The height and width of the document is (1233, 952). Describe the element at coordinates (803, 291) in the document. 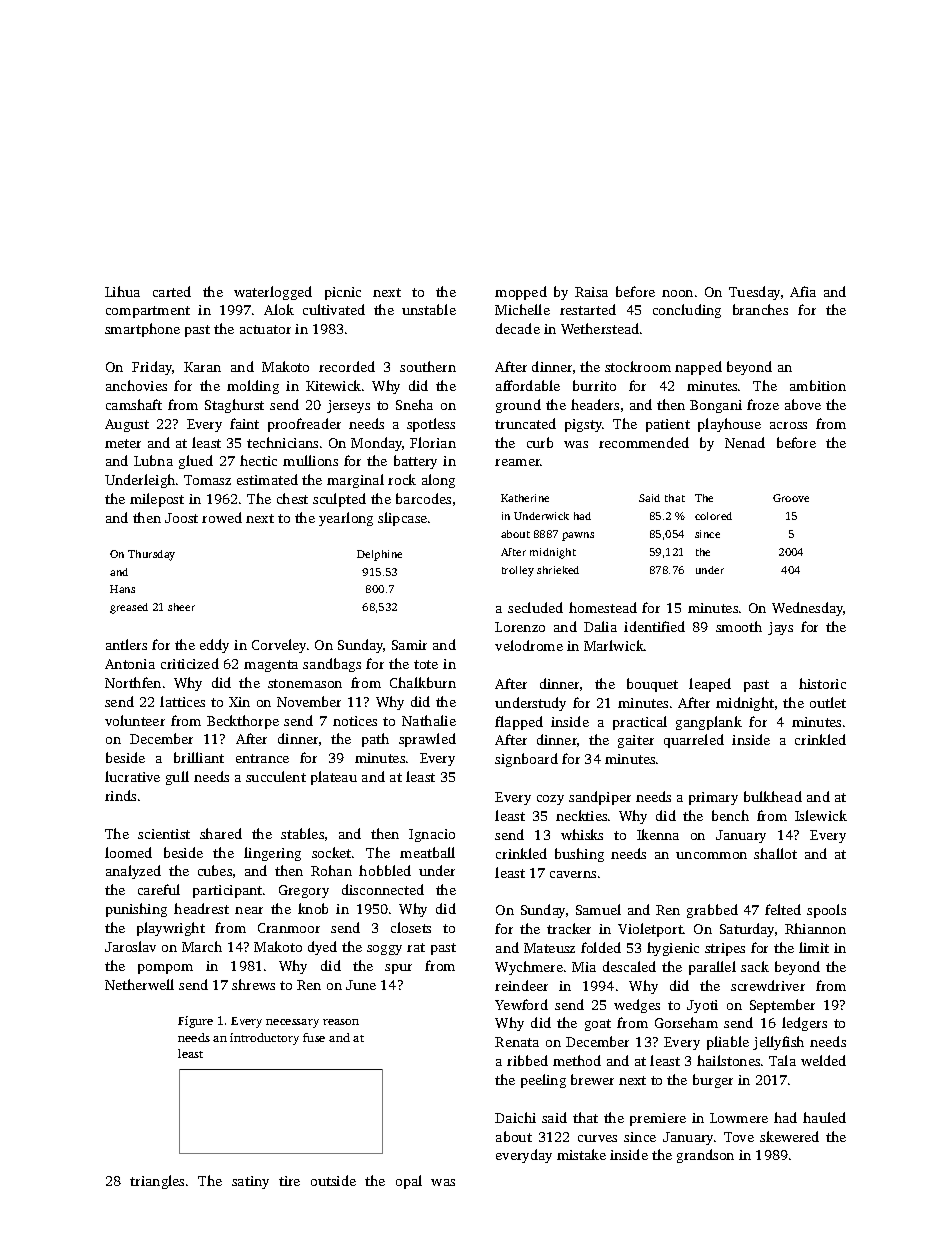

I see `Afia` at that location.
